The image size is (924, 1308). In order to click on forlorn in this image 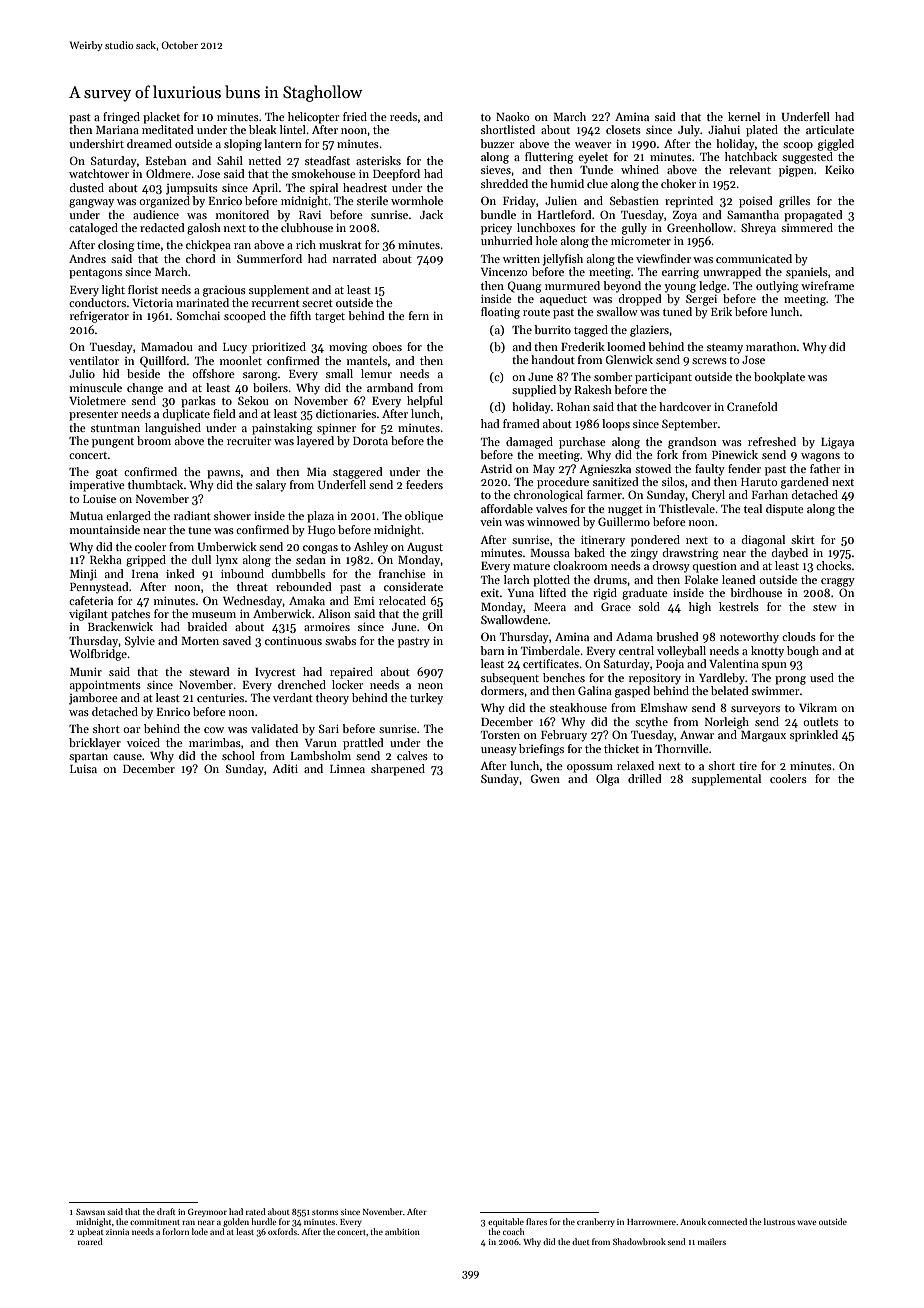, I will do `click(176, 1231)`.
